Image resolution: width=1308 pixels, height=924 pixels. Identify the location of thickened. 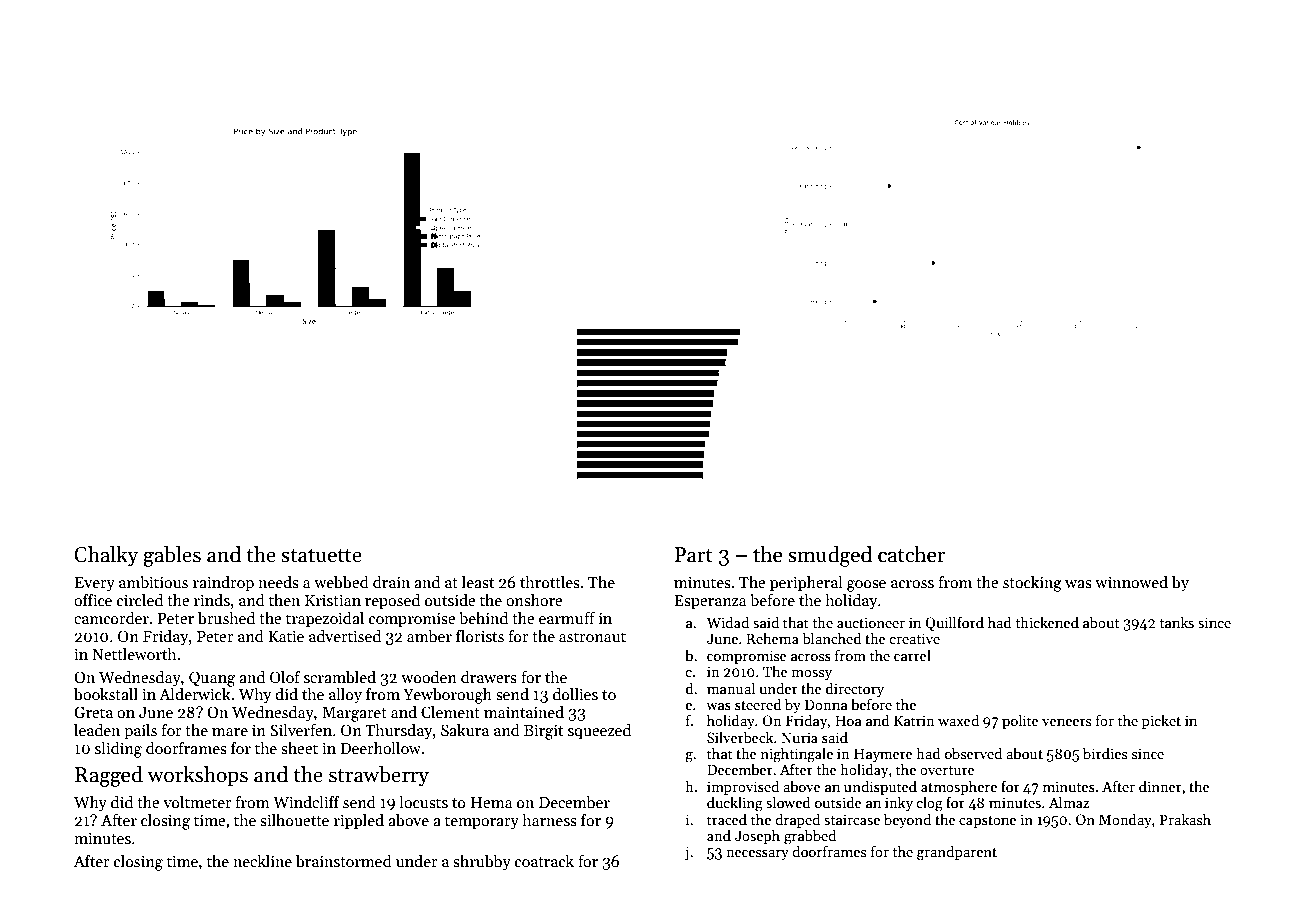
(1047, 622).
